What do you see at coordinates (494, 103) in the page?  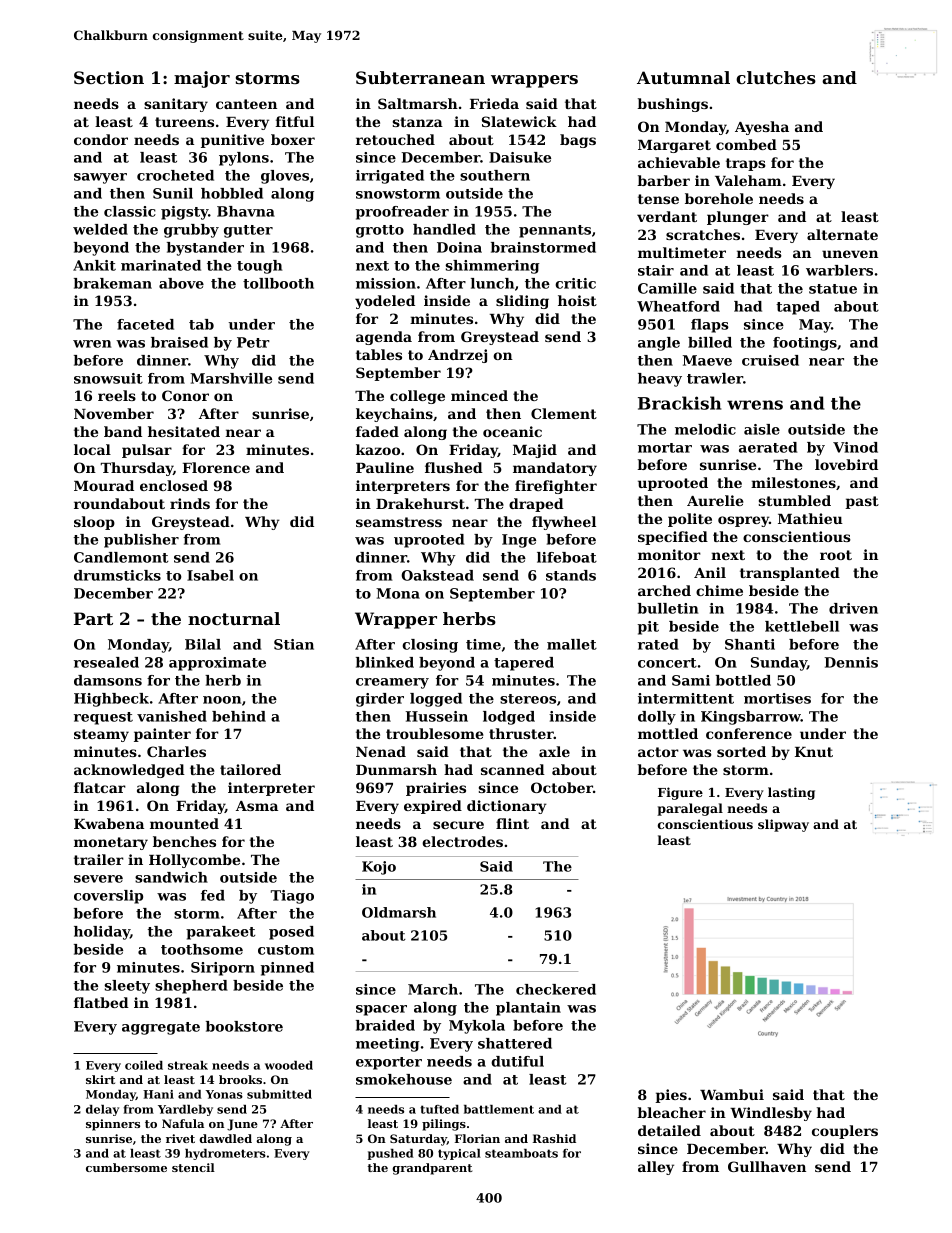 I see `Frieda` at bounding box center [494, 103].
